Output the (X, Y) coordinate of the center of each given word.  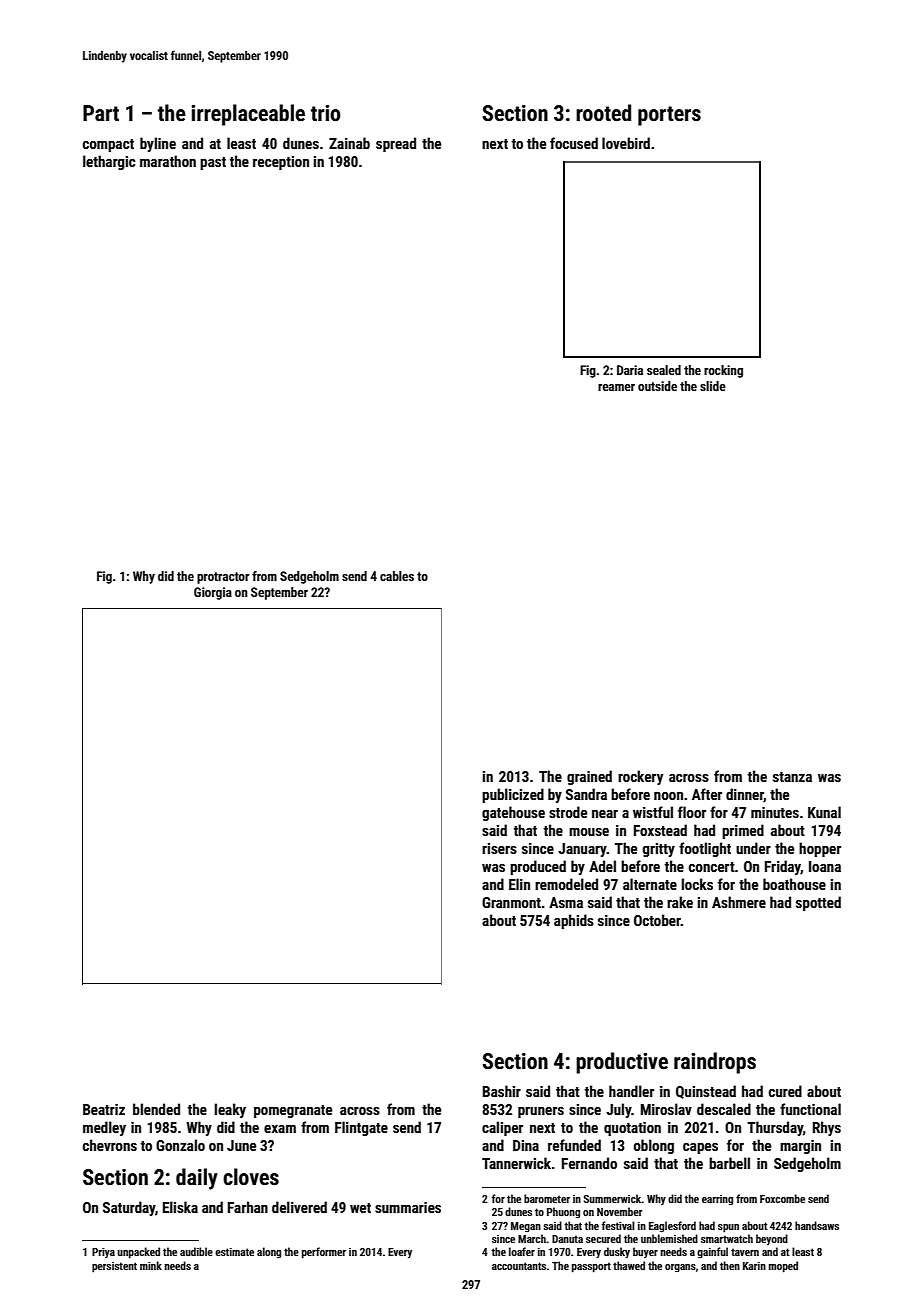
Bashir (502, 1091)
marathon (168, 161)
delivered (299, 1207)
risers (499, 848)
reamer (616, 387)
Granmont (511, 902)
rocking (723, 371)
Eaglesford (672, 1227)
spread (396, 144)
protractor (223, 578)
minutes (775, 812)
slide (713, 386)
